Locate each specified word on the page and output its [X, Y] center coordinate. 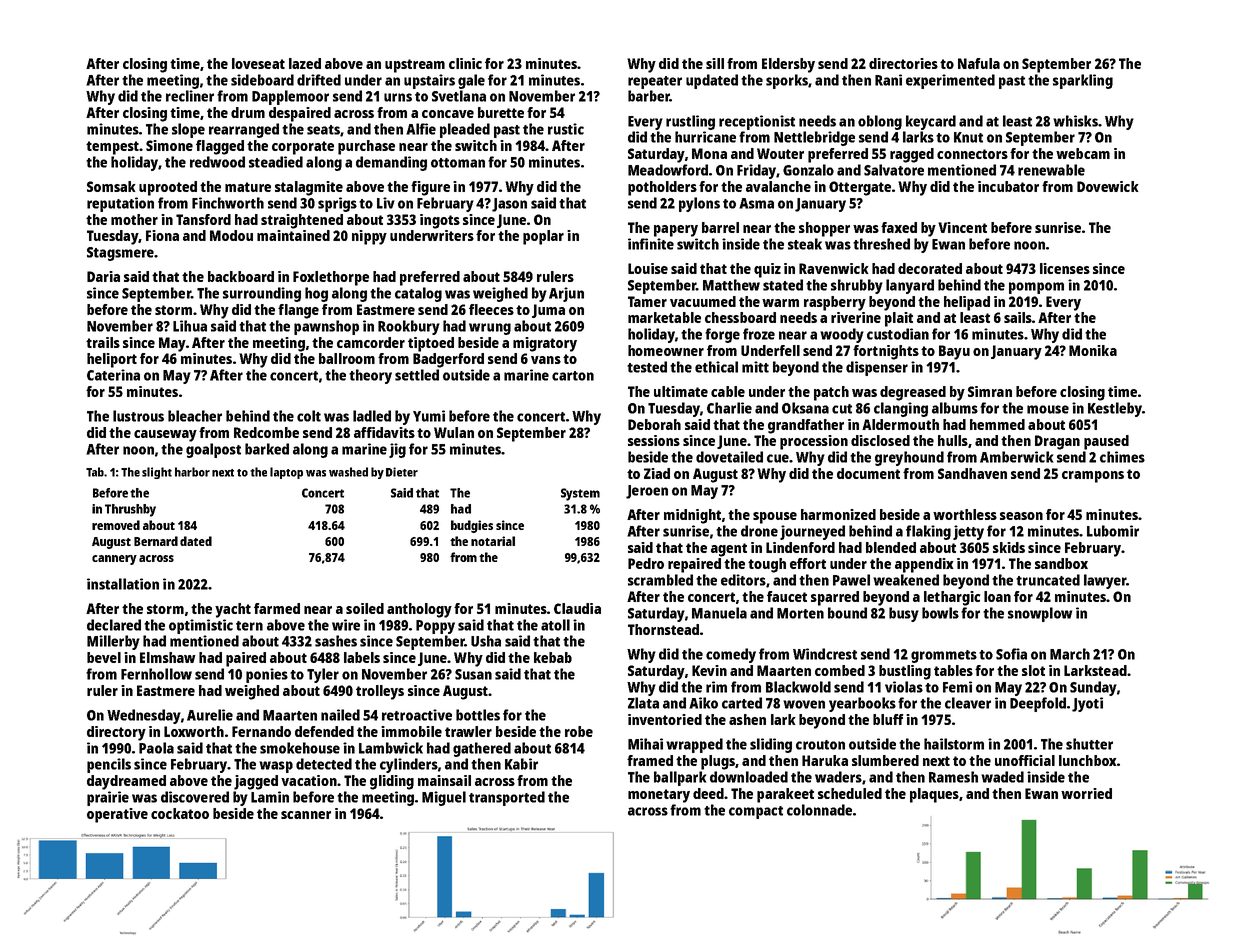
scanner [306, 815]
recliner [190, 96]
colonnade [819, 810]
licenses [1065, 268]
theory [370, 376]
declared [114, 625]
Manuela [719, 613]
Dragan [1057, 442]
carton [573, 376]
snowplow [1040, 614]
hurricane [705, 137]
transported [507, 798]
